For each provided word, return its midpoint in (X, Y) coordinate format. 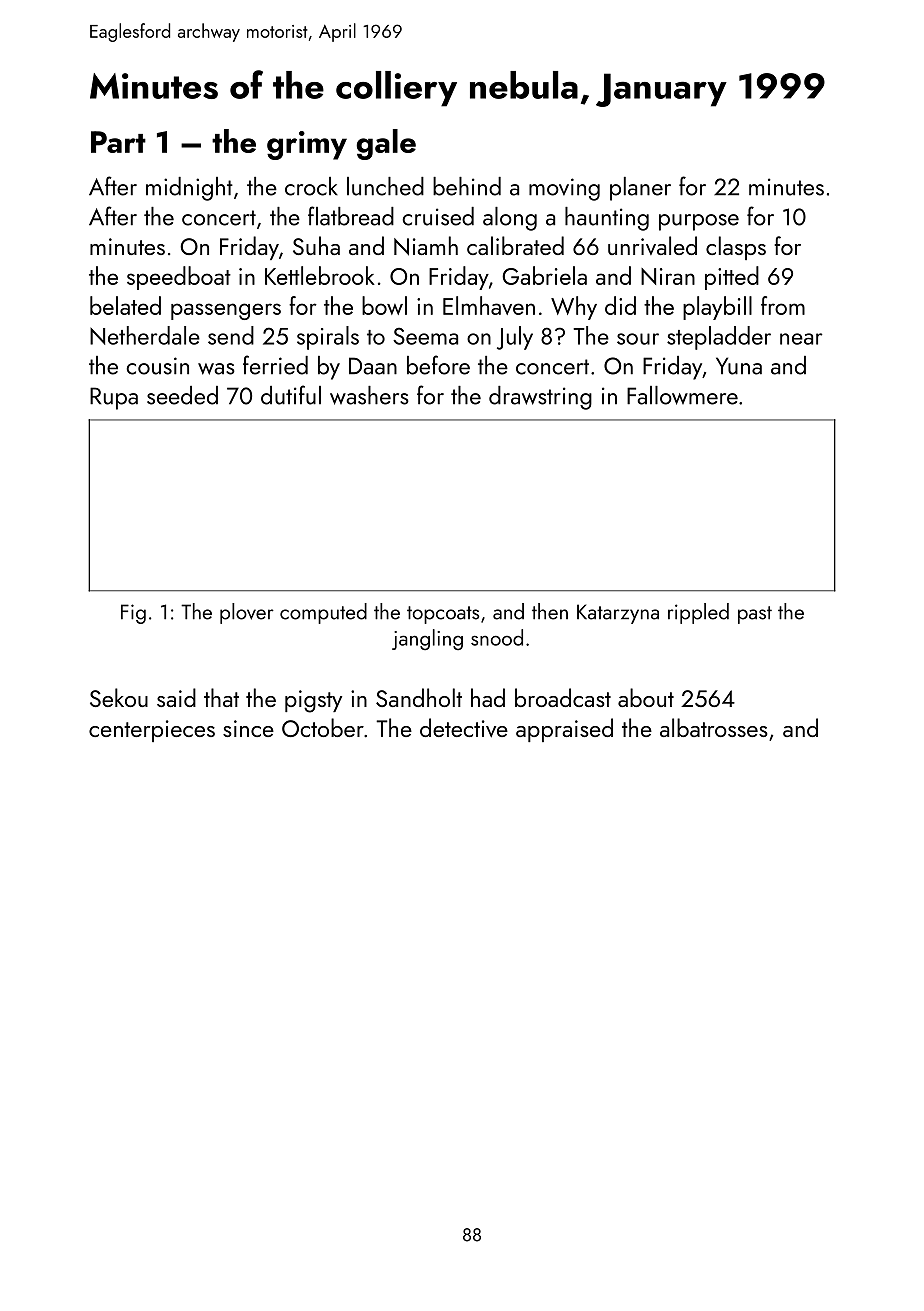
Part (118, 142)
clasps (736, 248)
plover (247, 613)
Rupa (114, 398)
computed (323, 613)
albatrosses (714, 727)
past (755, 615)
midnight (189, 189)
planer (640, 189)
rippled (698, 613)
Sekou (119, 697)
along (510, 219)
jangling (427, 640)
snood (497, 637)
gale (386, 144)
